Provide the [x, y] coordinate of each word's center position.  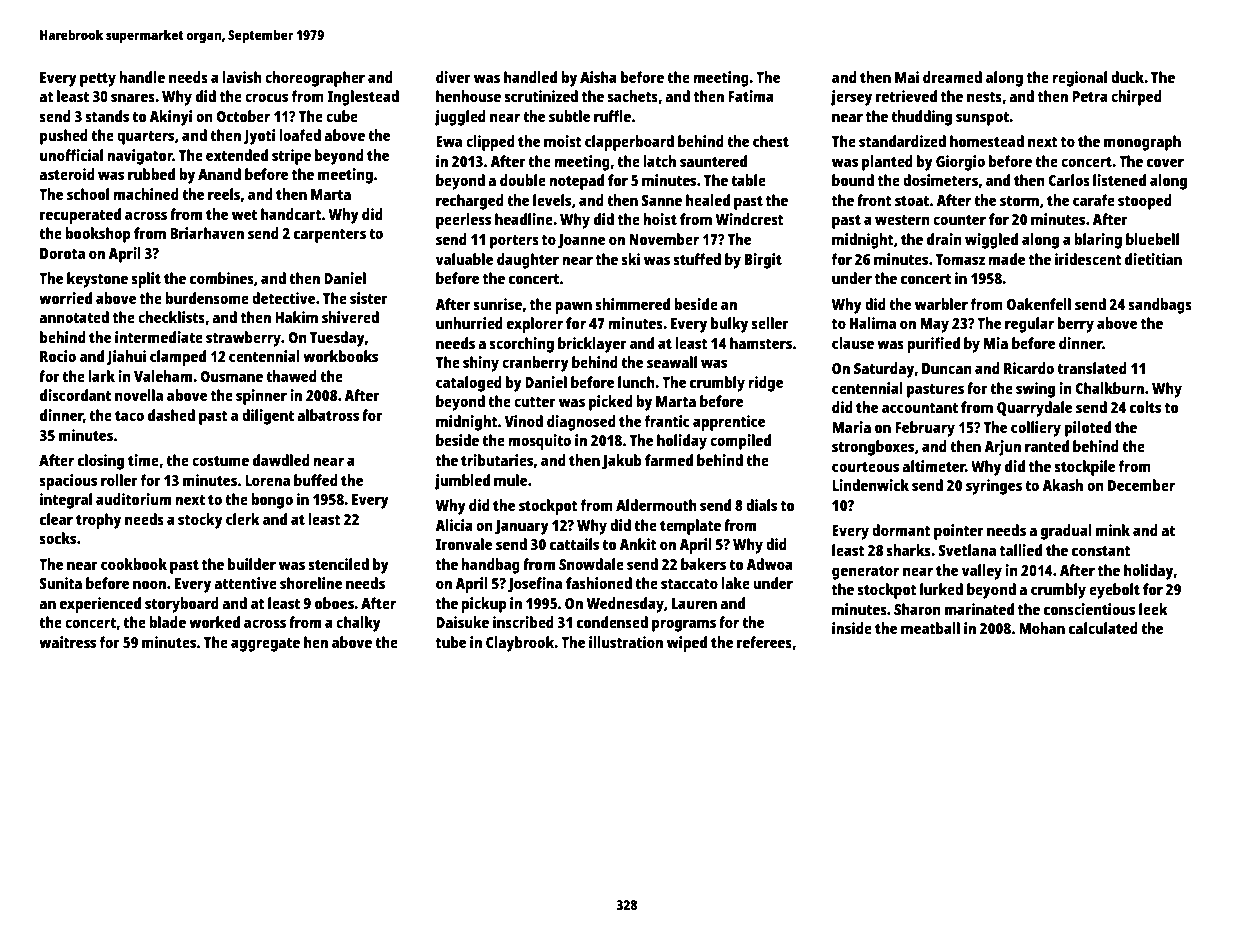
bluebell [1152, 239]
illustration [626, 642]
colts [1145, 407]
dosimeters [940, 180]
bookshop [98, 235]
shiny [481, 364]
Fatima [751, 96]
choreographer [315, 79]
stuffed [697, 259]
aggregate [265, 645]
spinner [261, 397]
